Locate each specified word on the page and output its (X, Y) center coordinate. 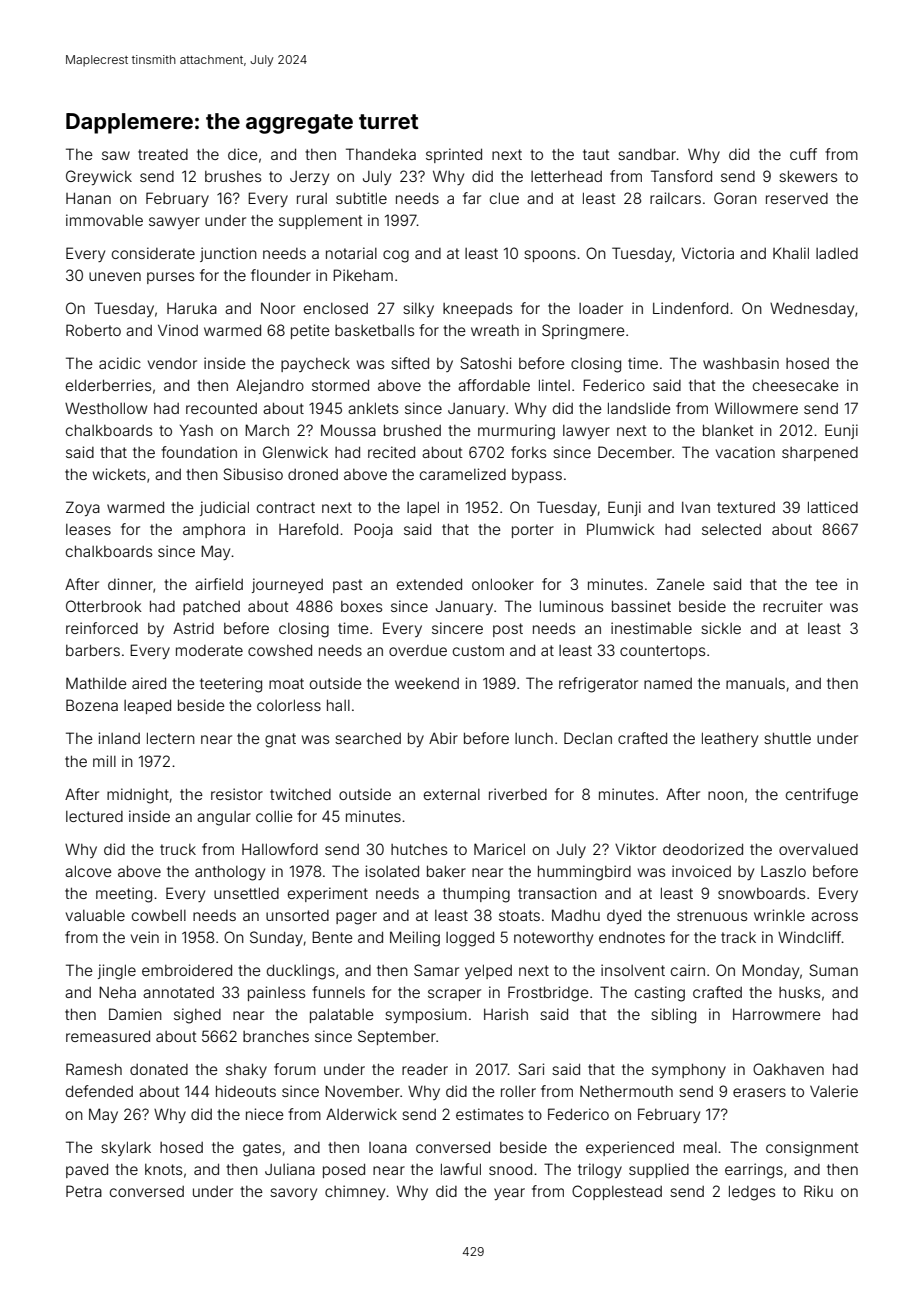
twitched (300, 794)
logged (470, 939)
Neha (117, 992)
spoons (550, 256)
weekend (427, 683)
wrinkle (779, 915)
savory (293, 1194)
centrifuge (822, 796)
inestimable (651, 628)
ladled (837, 253)
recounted (221, 408)
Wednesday (812, 309)
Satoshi (485, 363)
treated (163, 154)
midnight (138, 796)
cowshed (280, 650)
